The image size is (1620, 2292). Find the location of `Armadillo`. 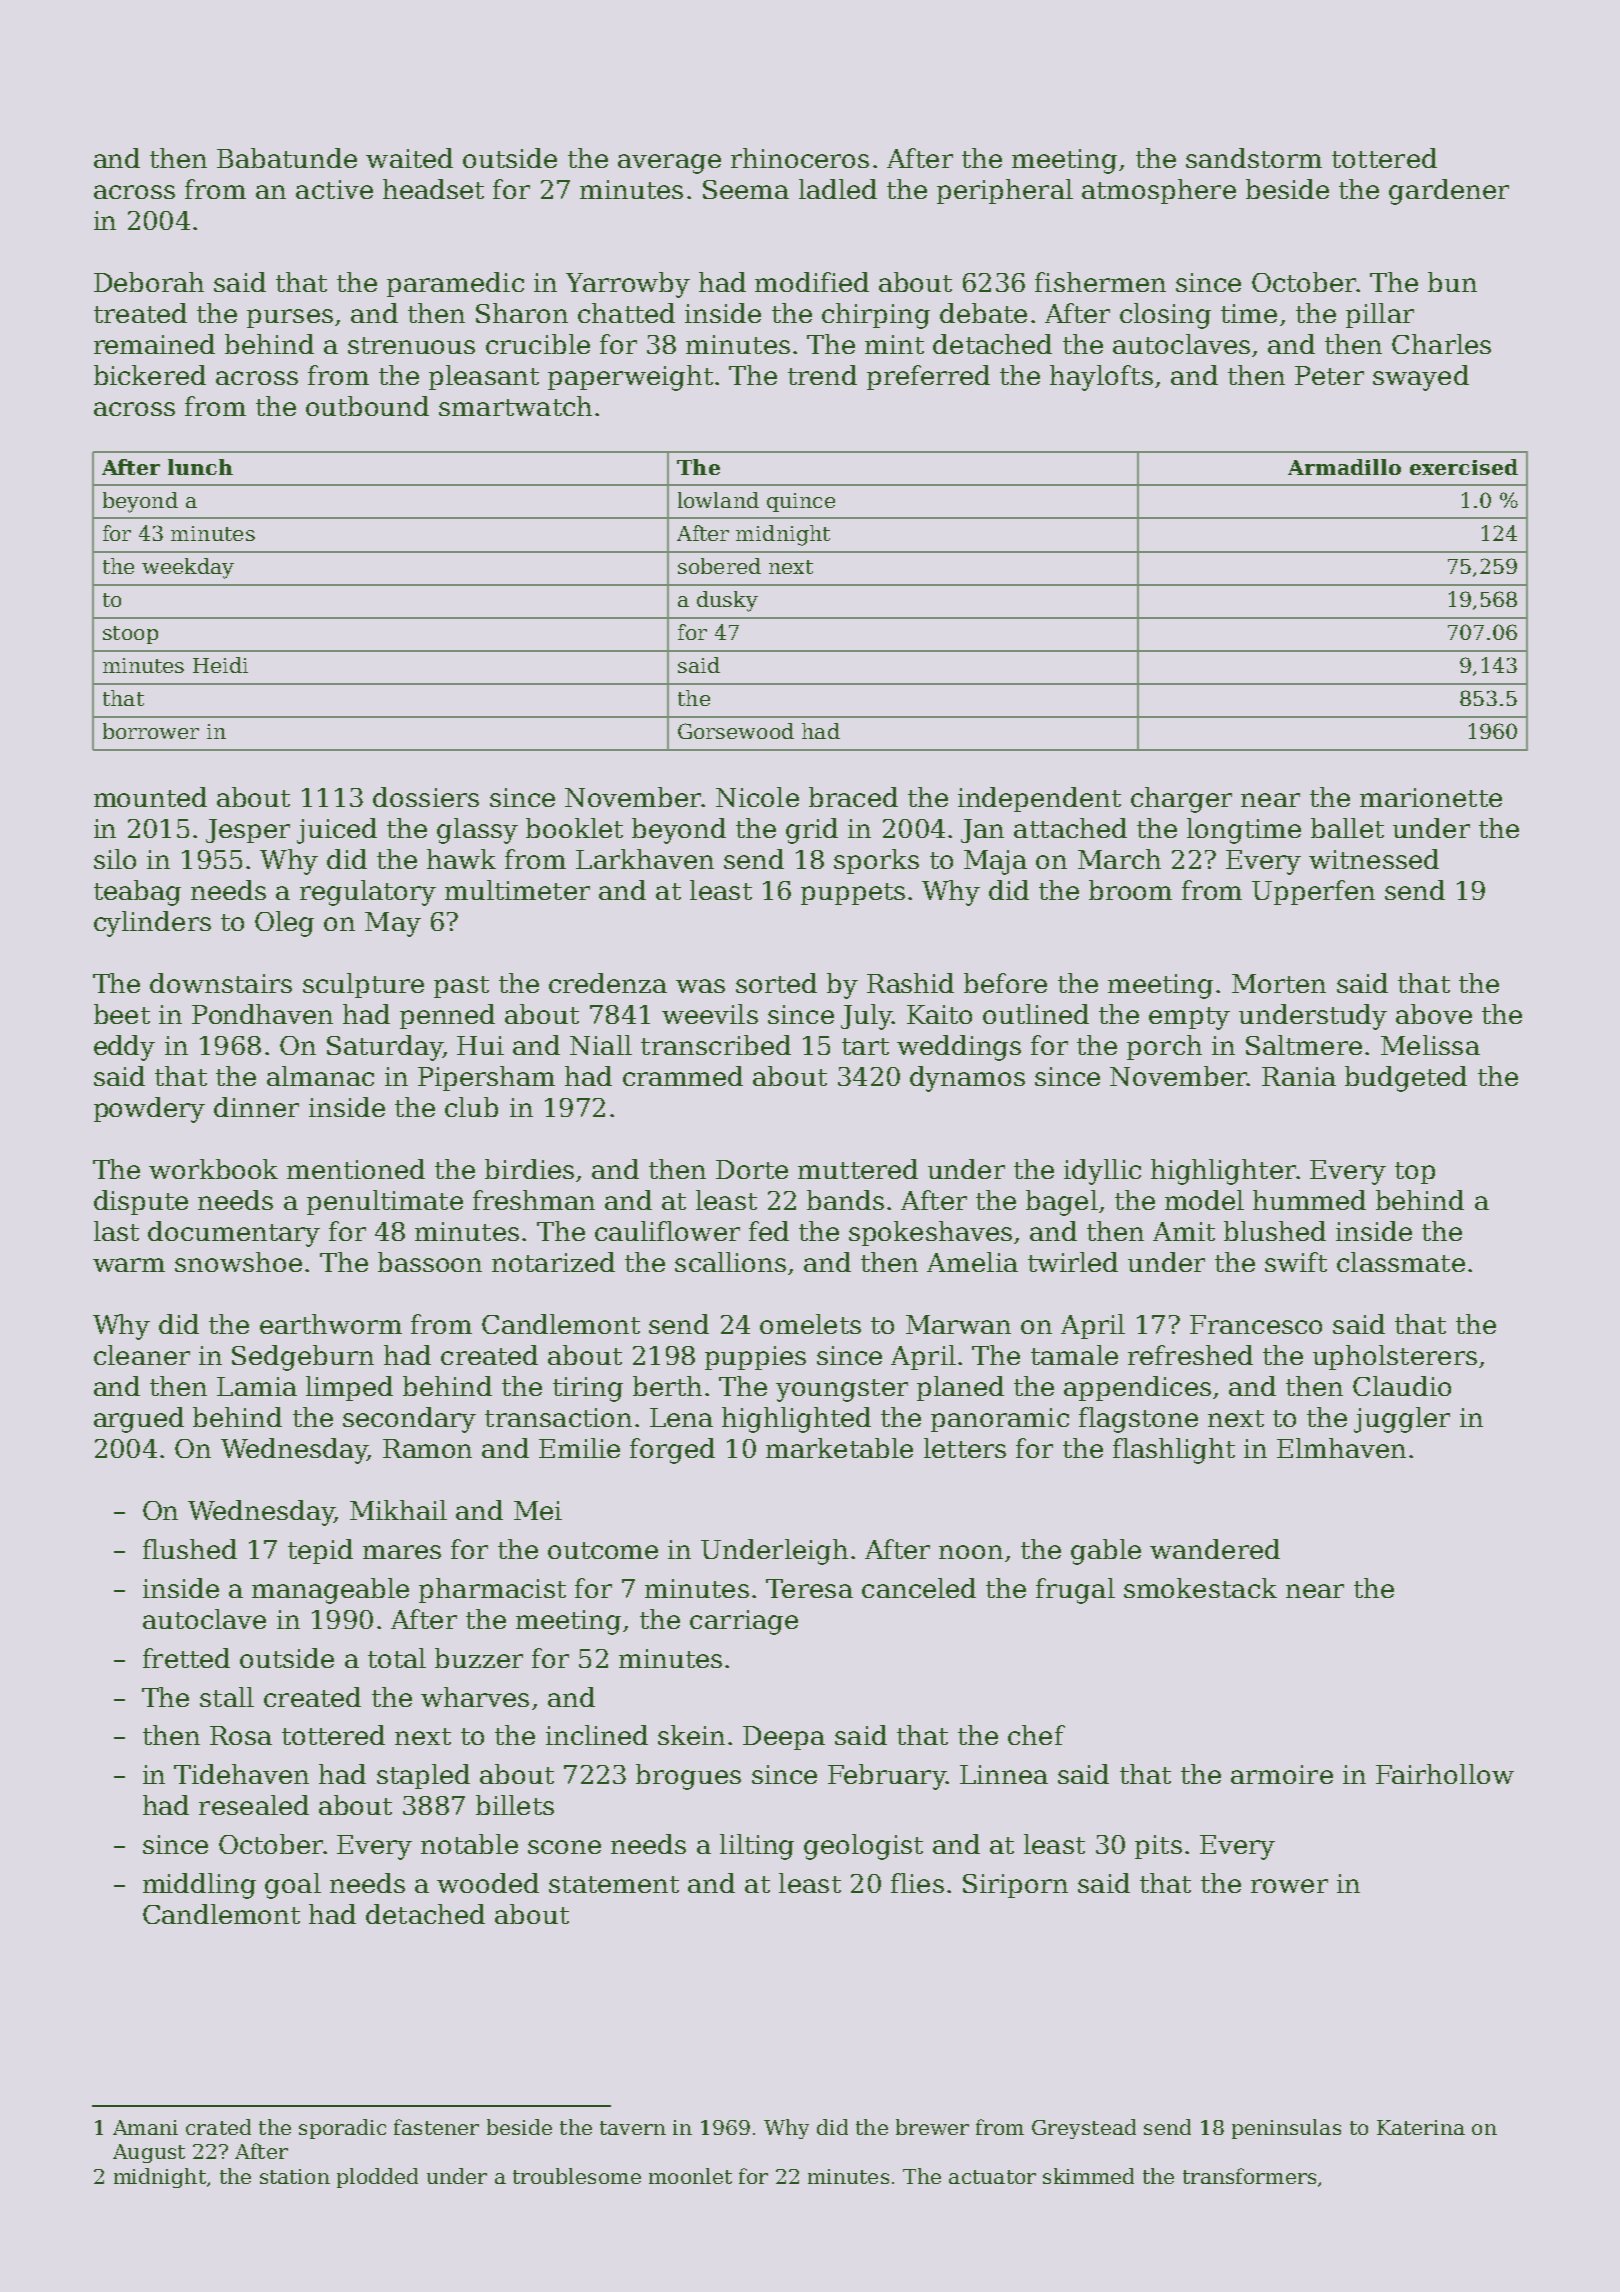

Armadillo is located at coordinates (1344, 467).
